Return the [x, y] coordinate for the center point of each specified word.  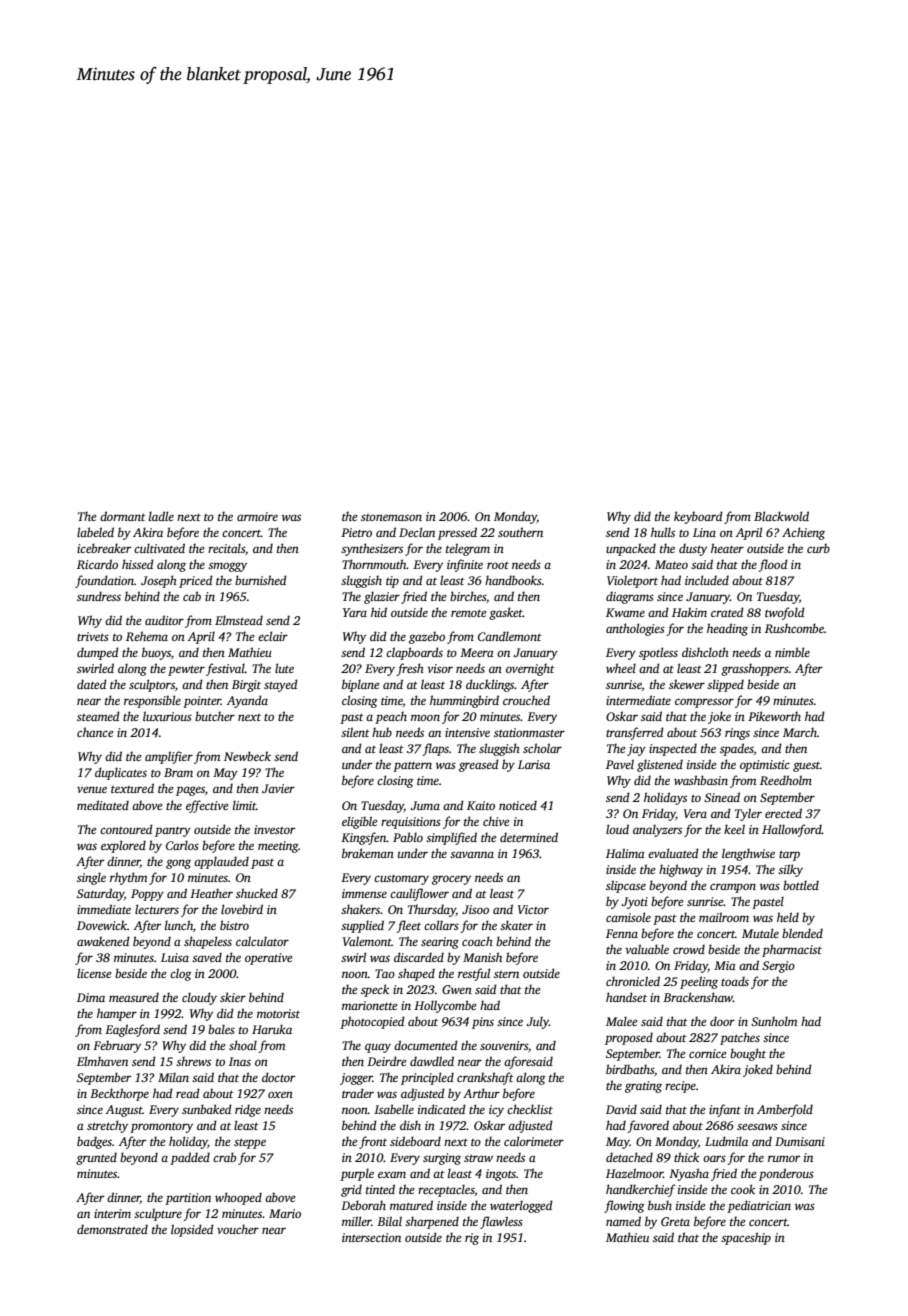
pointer [202, 702]
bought [748, 1054]
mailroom [724, 917]
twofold [785, 613]
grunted [96, 1158]
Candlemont [510, 636]
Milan [173, 1077]
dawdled [432, 1061]
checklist [530, 1109]
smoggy [227, 567]
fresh [410, 669]
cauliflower [419, 894]
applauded [221, 862]
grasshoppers [755, 669]
